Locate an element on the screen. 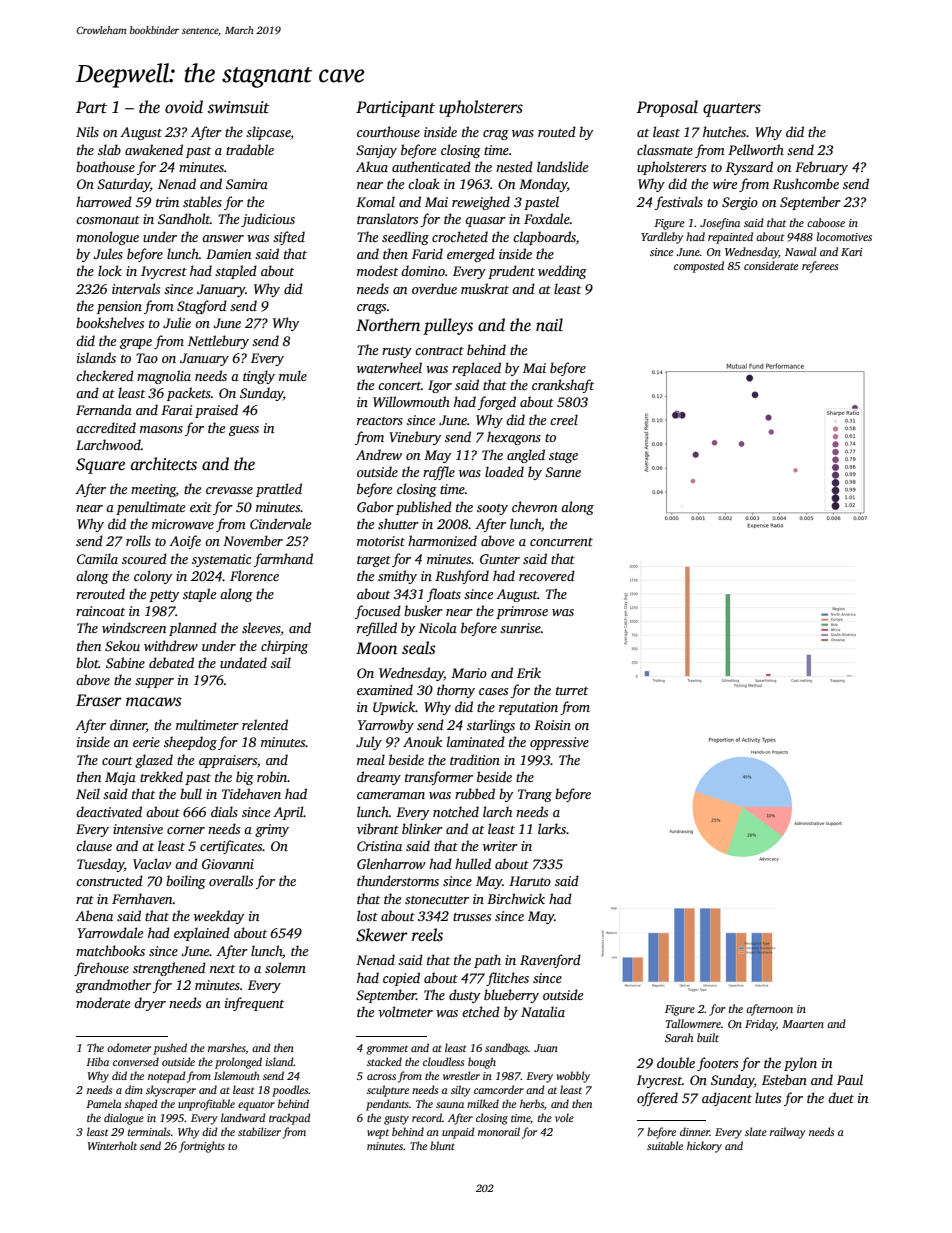 This screenshot has width=952, height=1233. turret is located at coordinates (572, 691).
